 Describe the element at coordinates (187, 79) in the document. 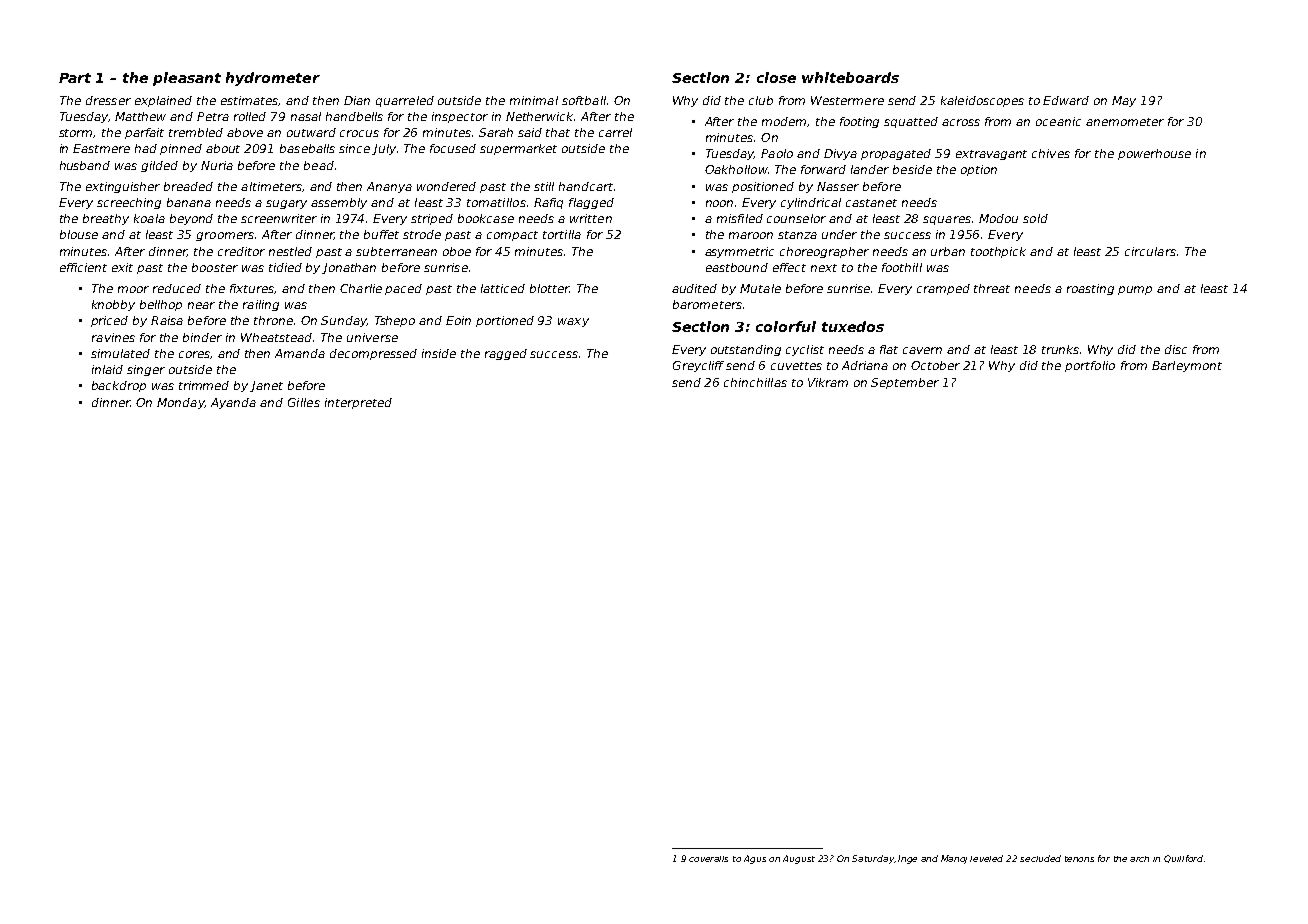

I see `pleasant` at that location.
